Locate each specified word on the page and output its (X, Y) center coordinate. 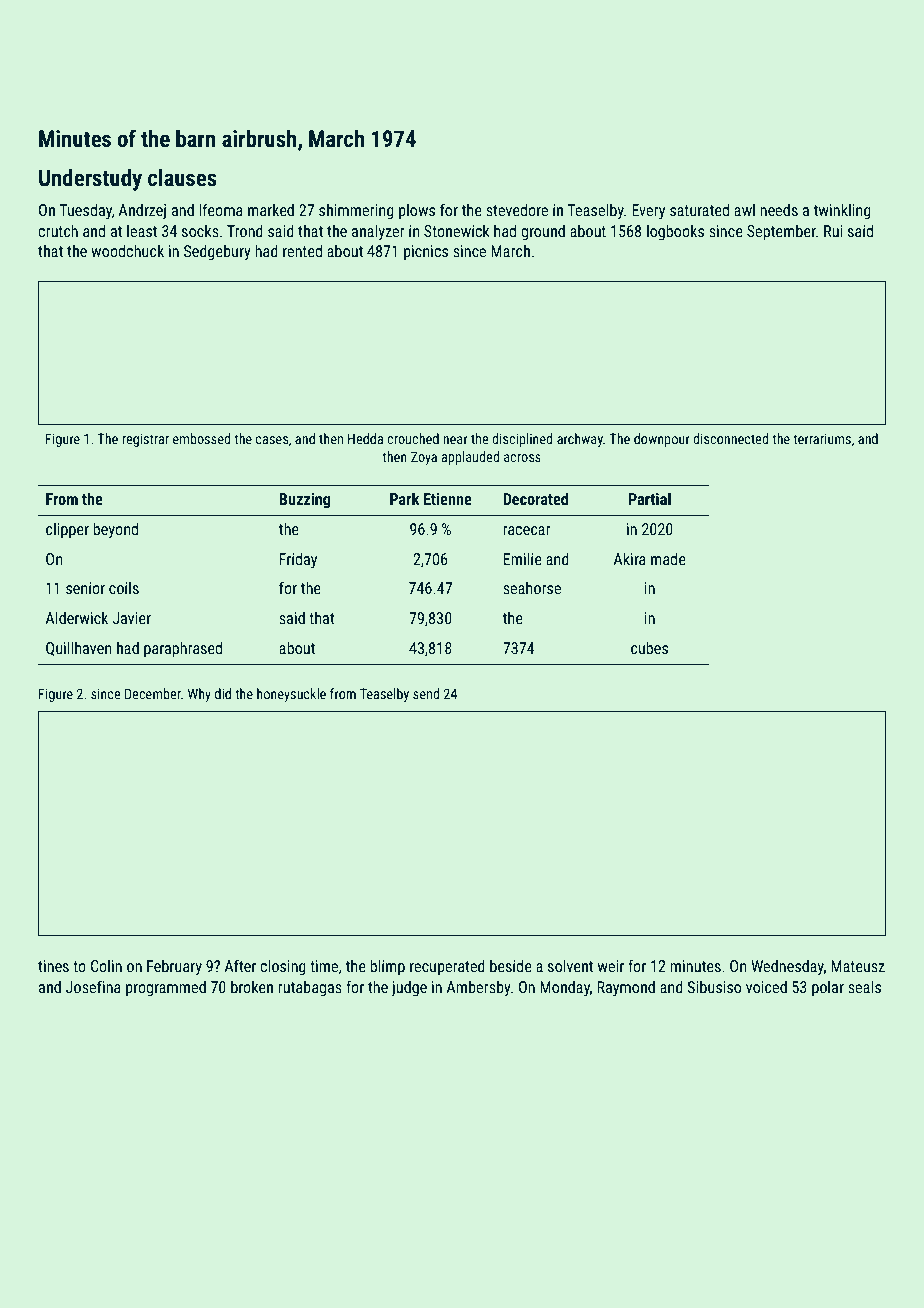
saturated (699, 210)
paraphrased (183, 650)
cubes (649, 648)
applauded (470, 458)
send (426, 693)
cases (272, 440)
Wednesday (787, 968)
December (153, 693)
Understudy (90, 180)
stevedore (517, 210)
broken (252, 987)
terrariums (822, 438)
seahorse (532, 588)
